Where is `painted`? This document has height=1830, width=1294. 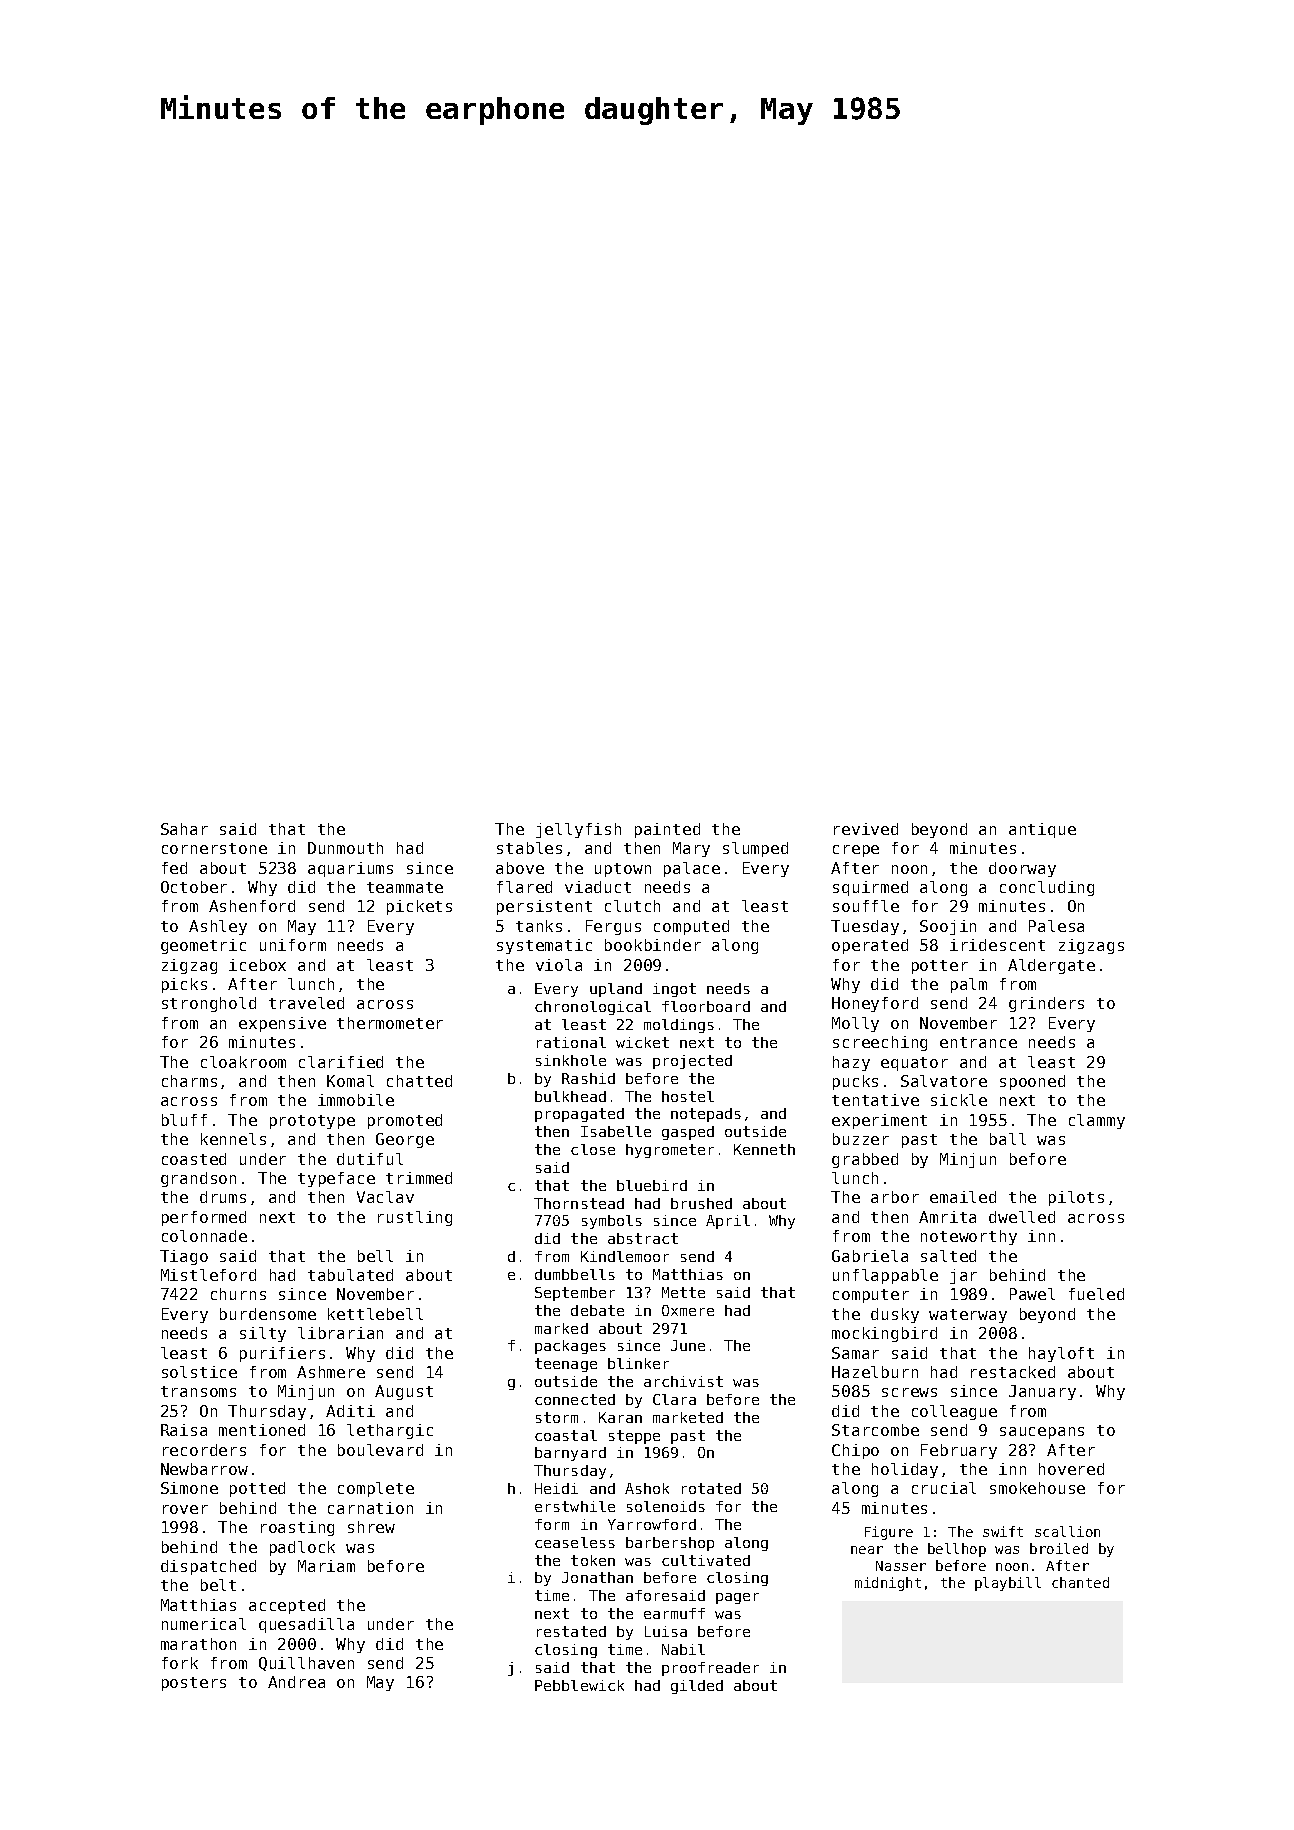
painted is located at coordinates (667, 830).
